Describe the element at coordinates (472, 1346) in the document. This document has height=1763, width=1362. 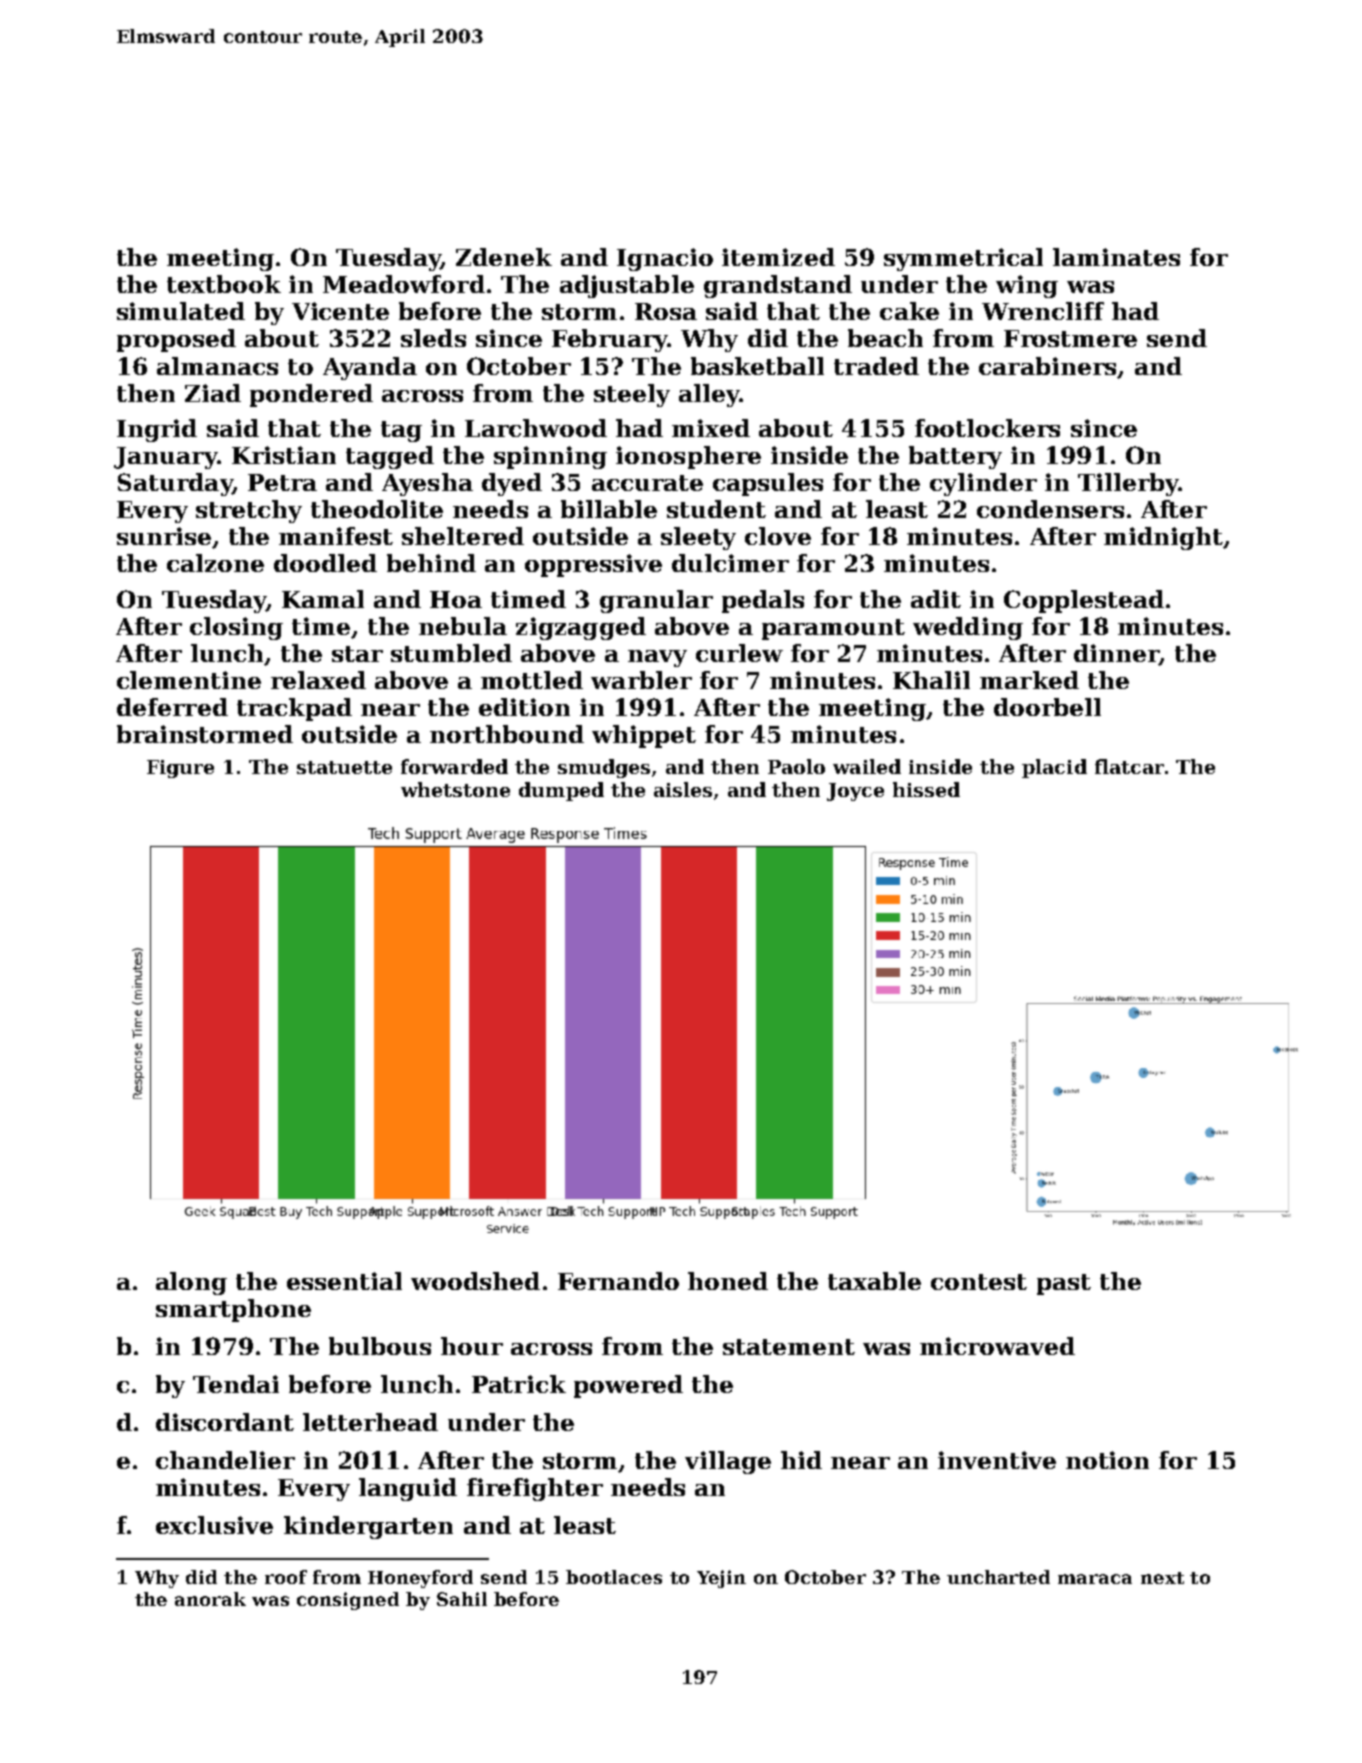
I see `hour` at that location.
